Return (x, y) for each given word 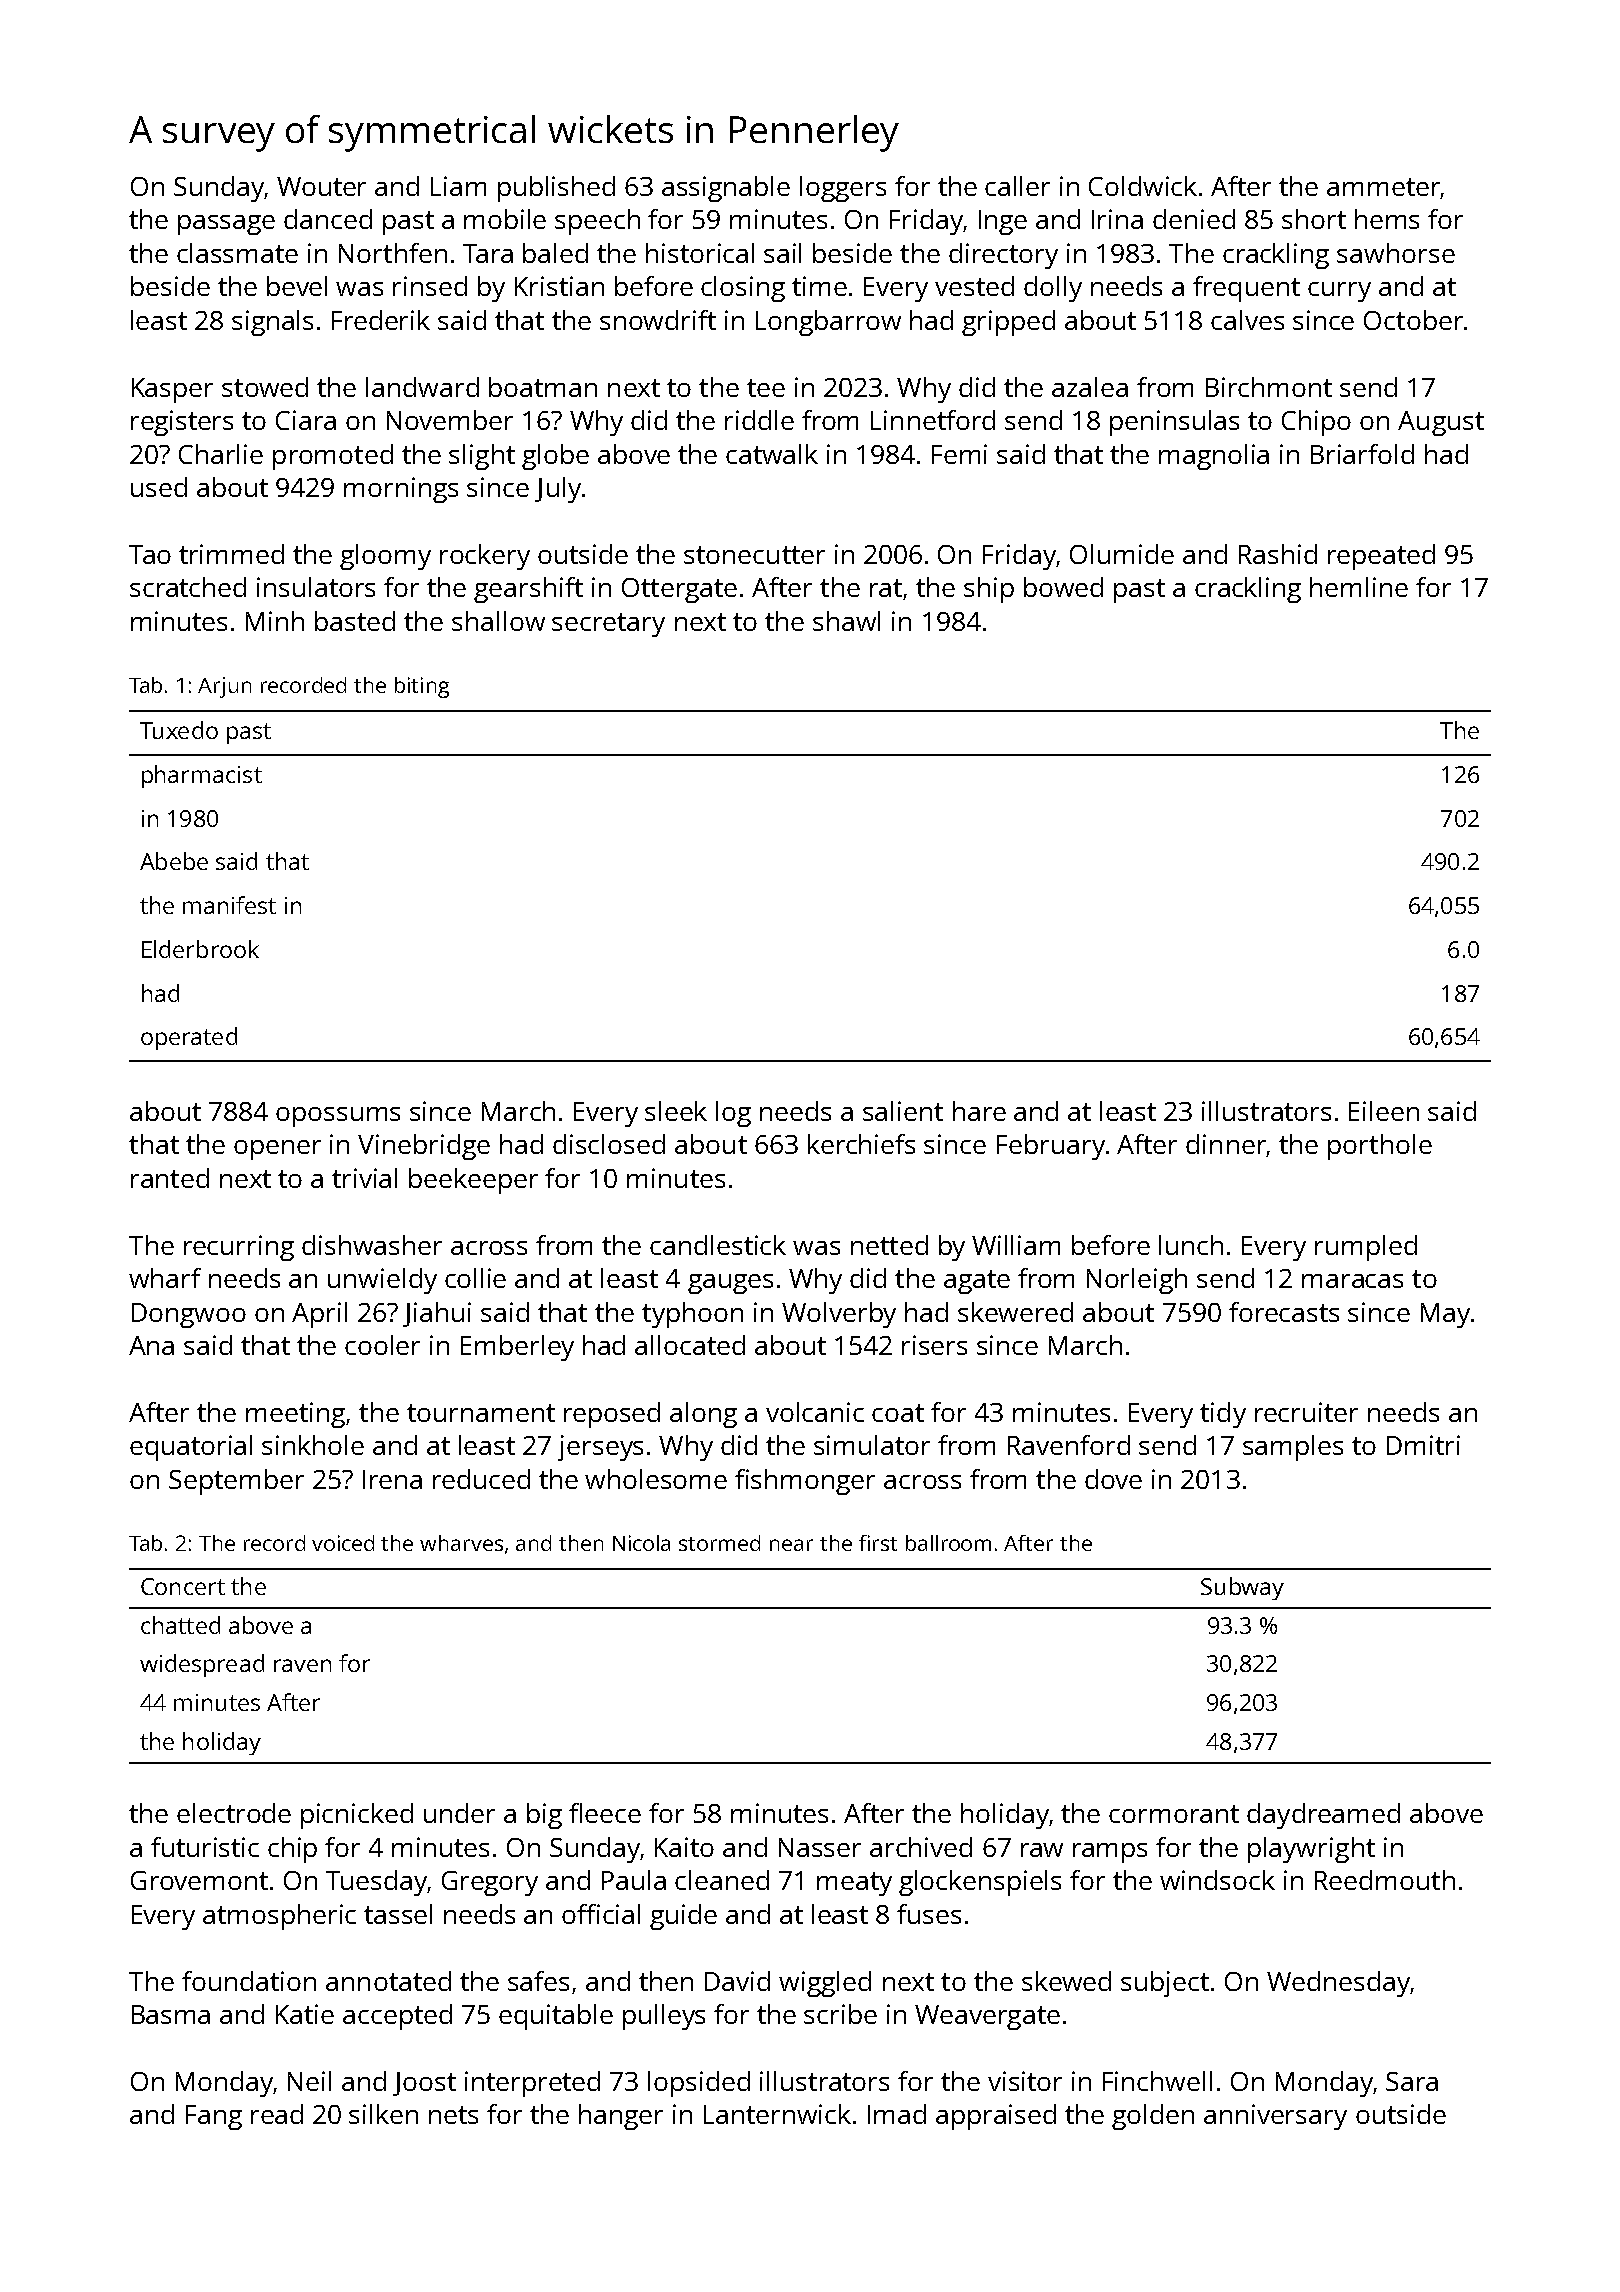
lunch (1191, 1245)
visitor (1025, 2081)
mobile (505, 219)
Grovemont (199, 1880)
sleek (676, 1111)
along (703, 1415)
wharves (461, 1543)
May (1445, 1315)
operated (189, 1038)
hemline (1359, 587)
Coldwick (1143, 186)
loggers (843, 189)
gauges (730, 1284)
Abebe (174, 861)
